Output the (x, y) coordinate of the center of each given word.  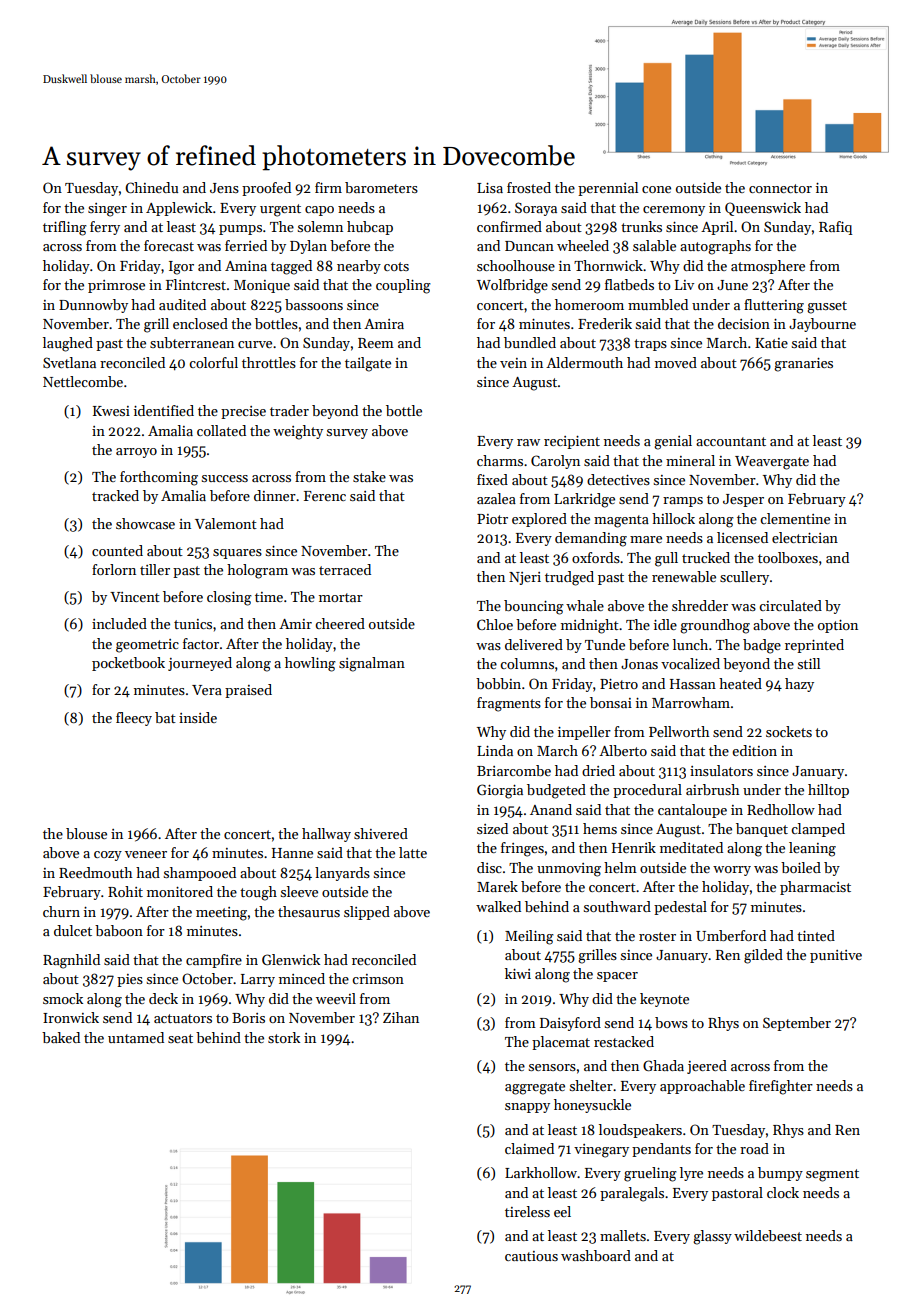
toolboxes (788, 557)
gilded (763, 956)
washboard (596, 1255)
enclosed (200, 323)
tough (258, 893)
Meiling (529, 937)
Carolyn (555, 462)
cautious (531, 1256)
